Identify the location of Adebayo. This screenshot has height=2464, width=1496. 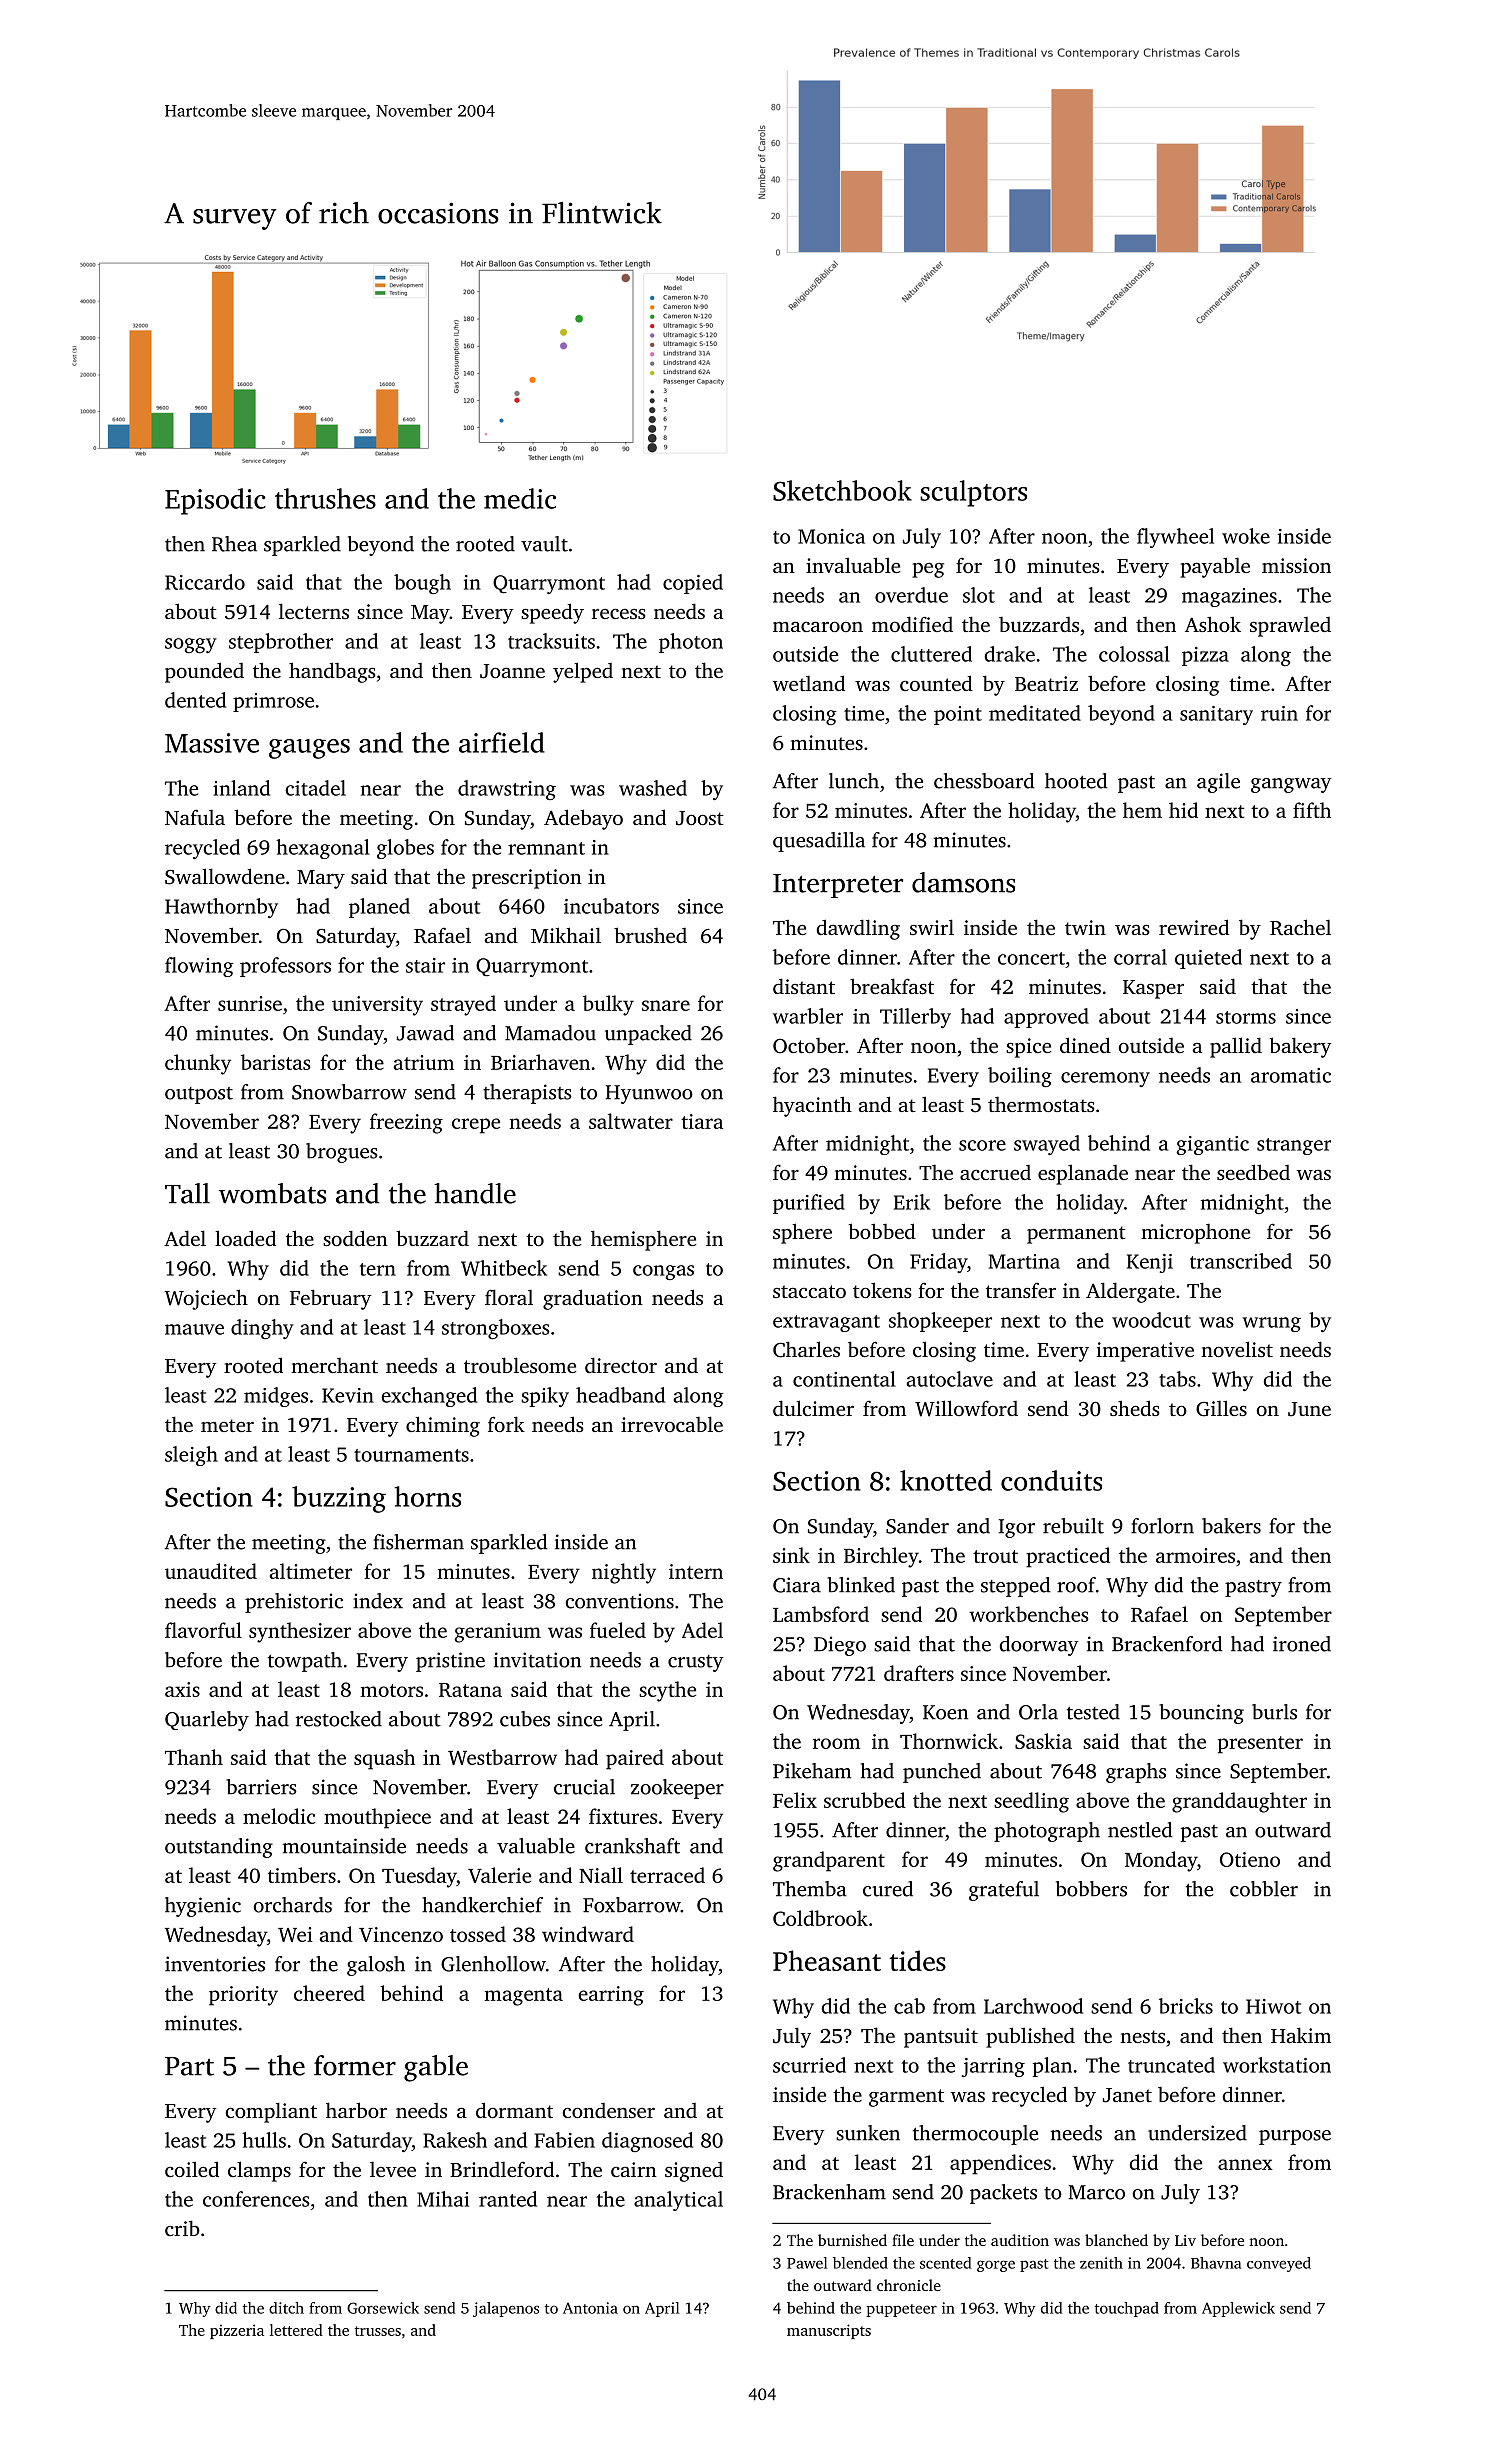
(583, 819).
